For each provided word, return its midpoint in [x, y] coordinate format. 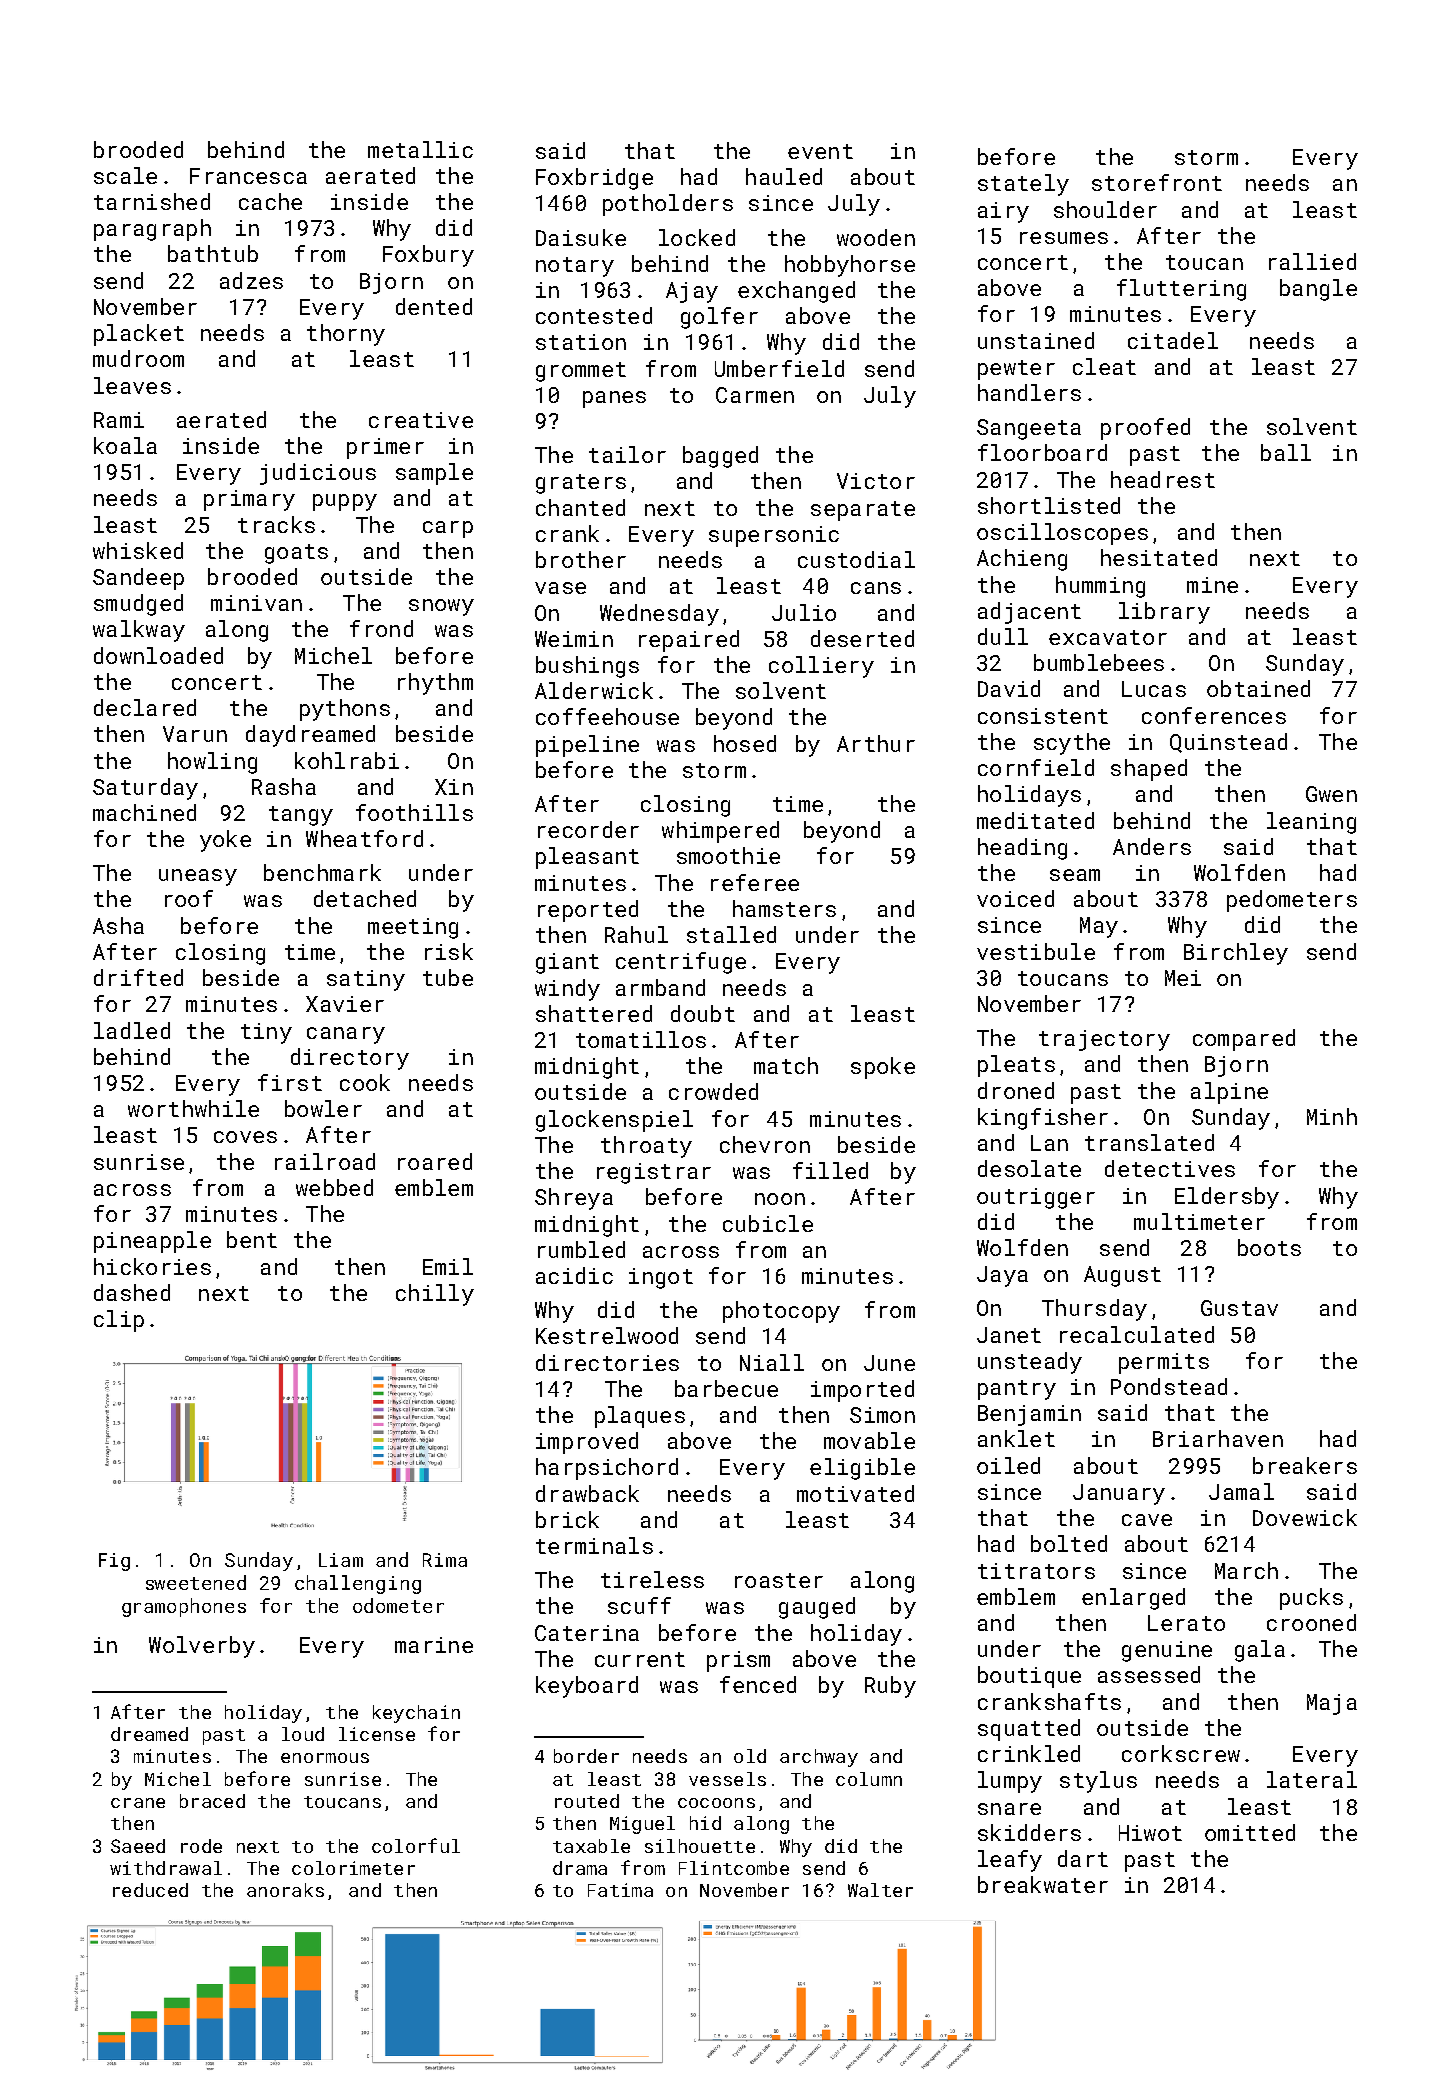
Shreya [574, 1199]
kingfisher [1043, 1119]
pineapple [152, 1242]
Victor [876, 481]
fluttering [1181, 290]
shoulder [1105, 209]
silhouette [700, 1846]
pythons [345, 710]
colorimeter [353, 1868]
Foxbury [428, 256]
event [820, 151]
